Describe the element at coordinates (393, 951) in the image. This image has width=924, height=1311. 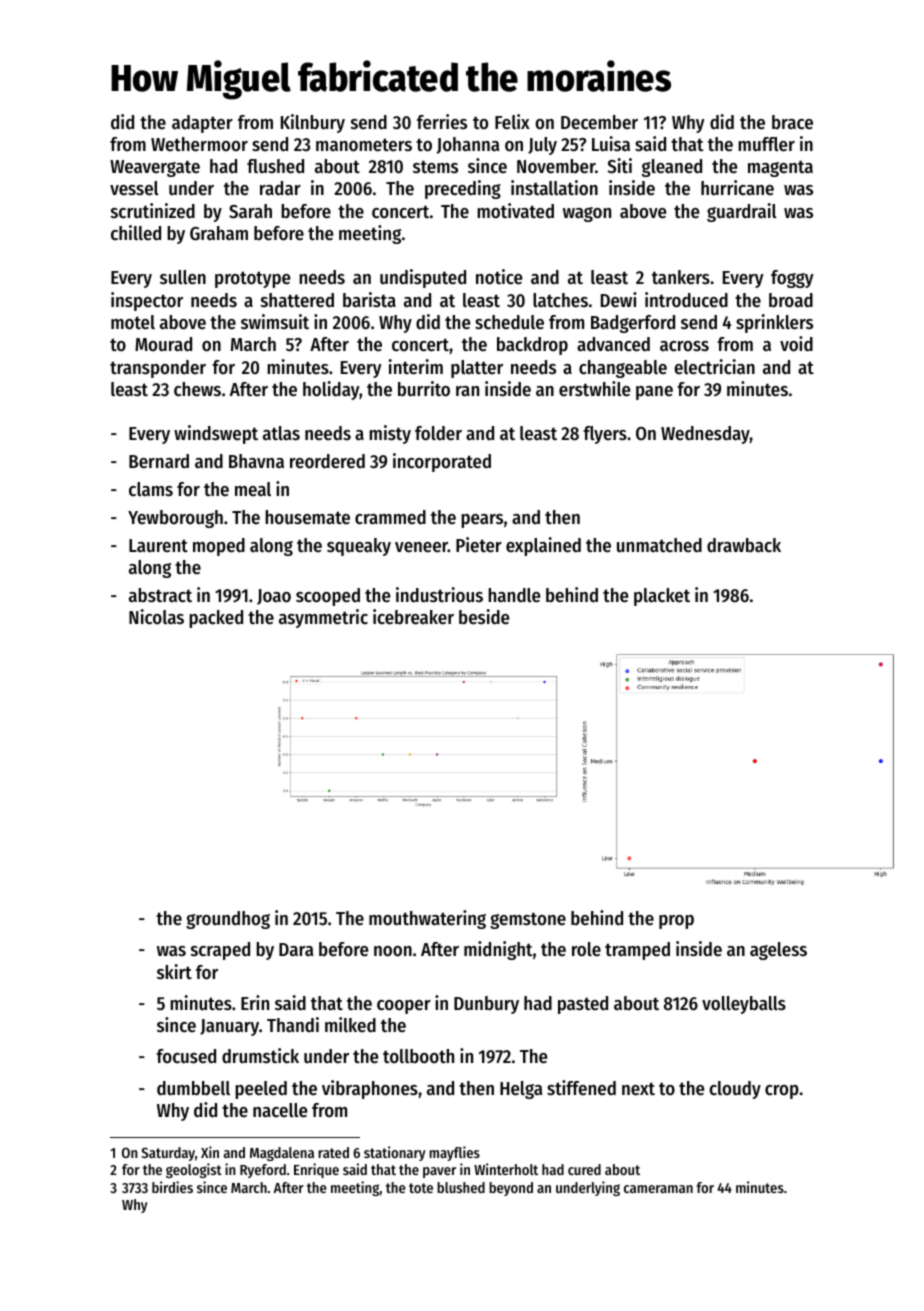
I see `noon` at that location.
